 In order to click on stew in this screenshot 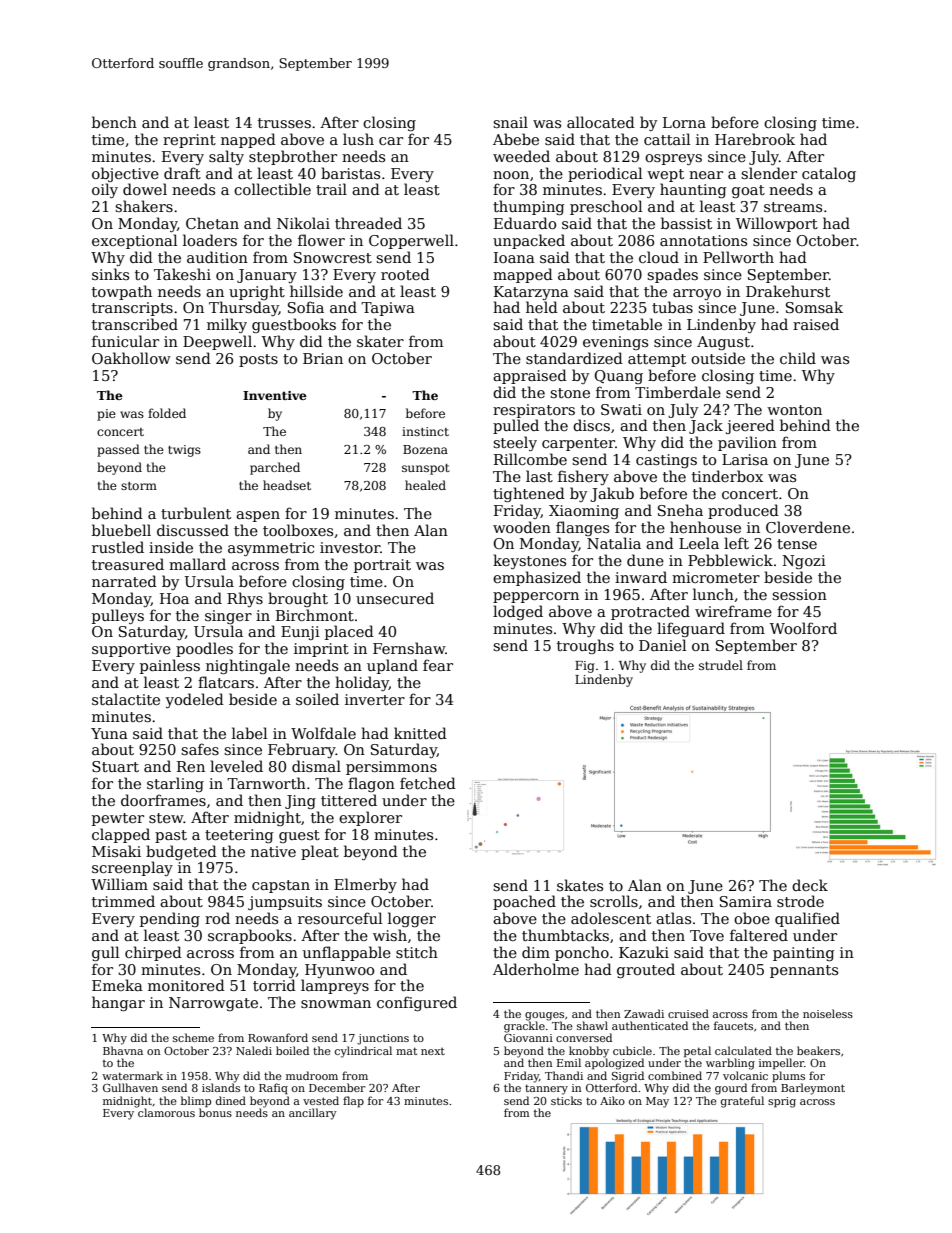, I will do `click(166, 818)`.
